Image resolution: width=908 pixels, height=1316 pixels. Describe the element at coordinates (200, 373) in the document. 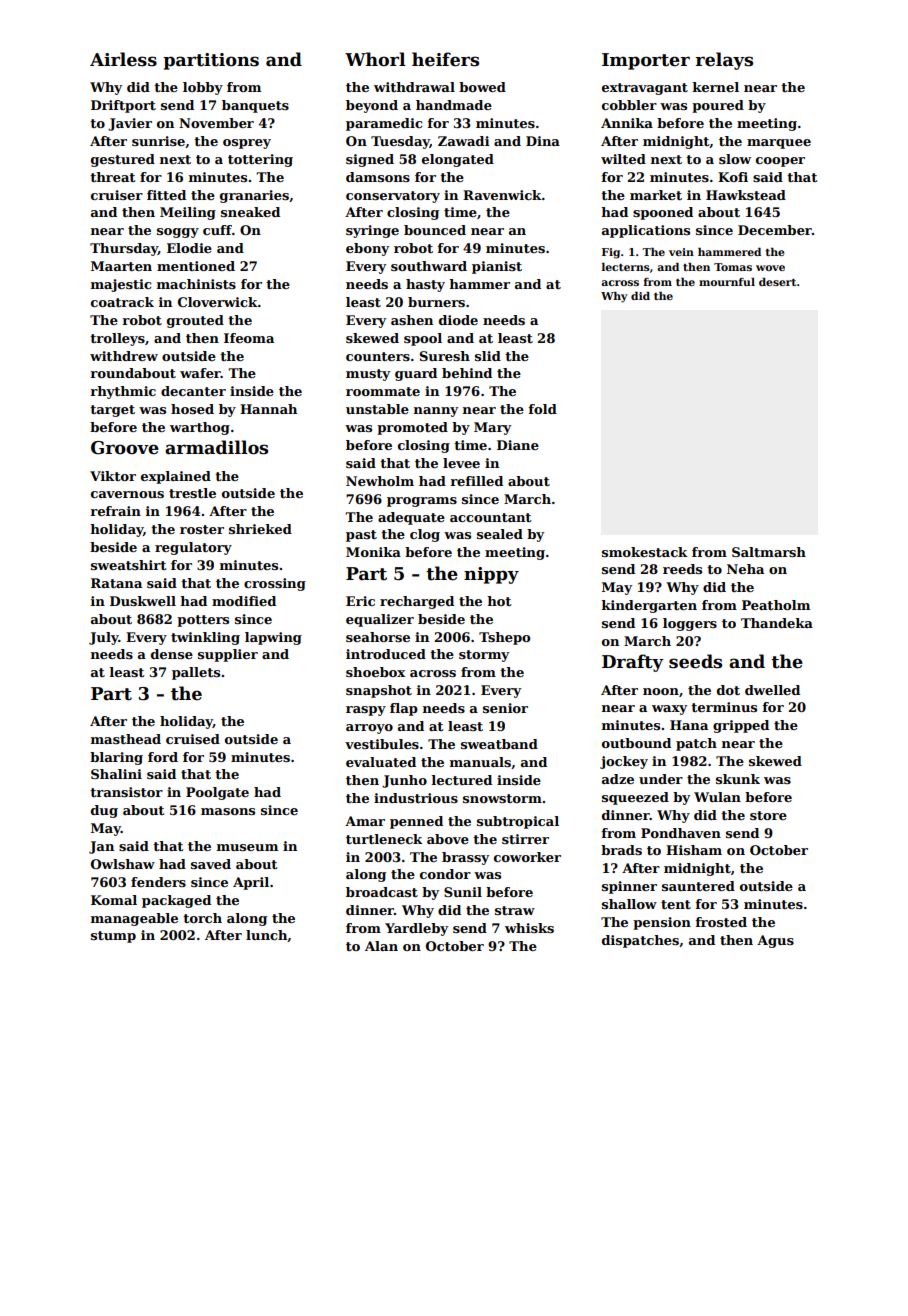

I see `wafer` at that location.
